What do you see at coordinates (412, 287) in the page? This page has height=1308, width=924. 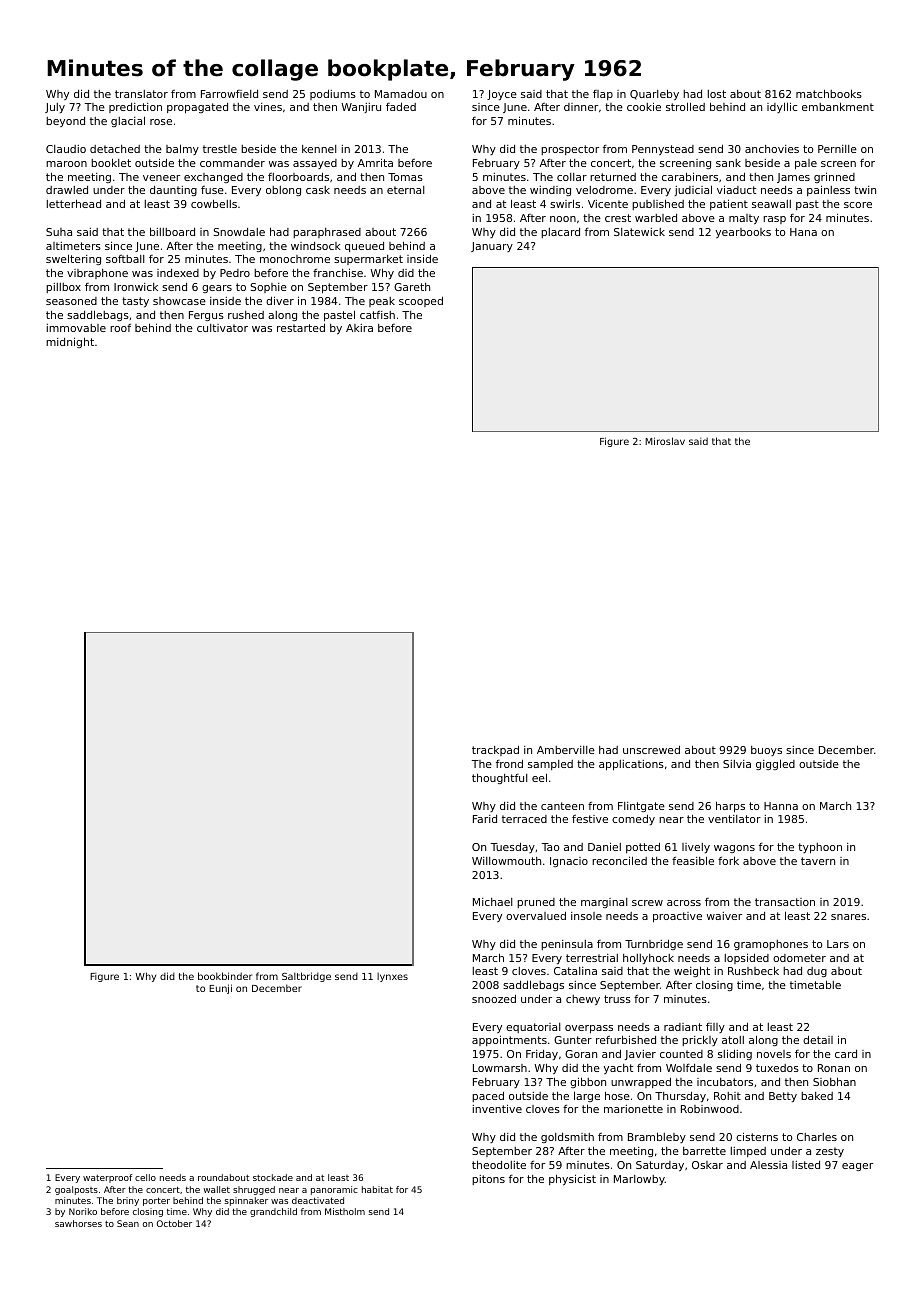 I see `Gareth` at bounding box center [412, 287].
